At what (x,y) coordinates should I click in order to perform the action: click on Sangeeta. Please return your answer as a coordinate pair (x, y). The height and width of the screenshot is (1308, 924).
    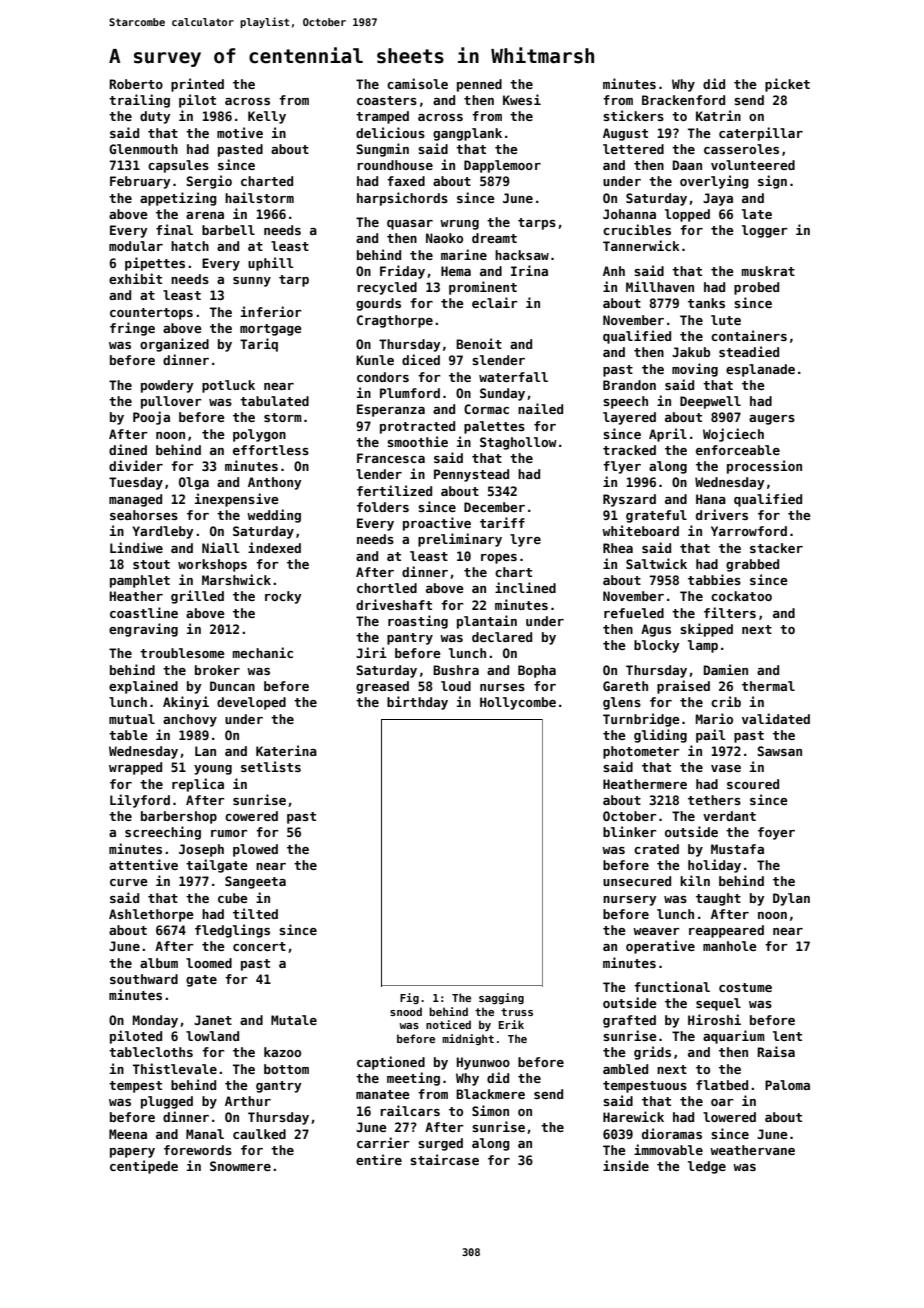
    Looking at the image, I should click on (255, 882).
